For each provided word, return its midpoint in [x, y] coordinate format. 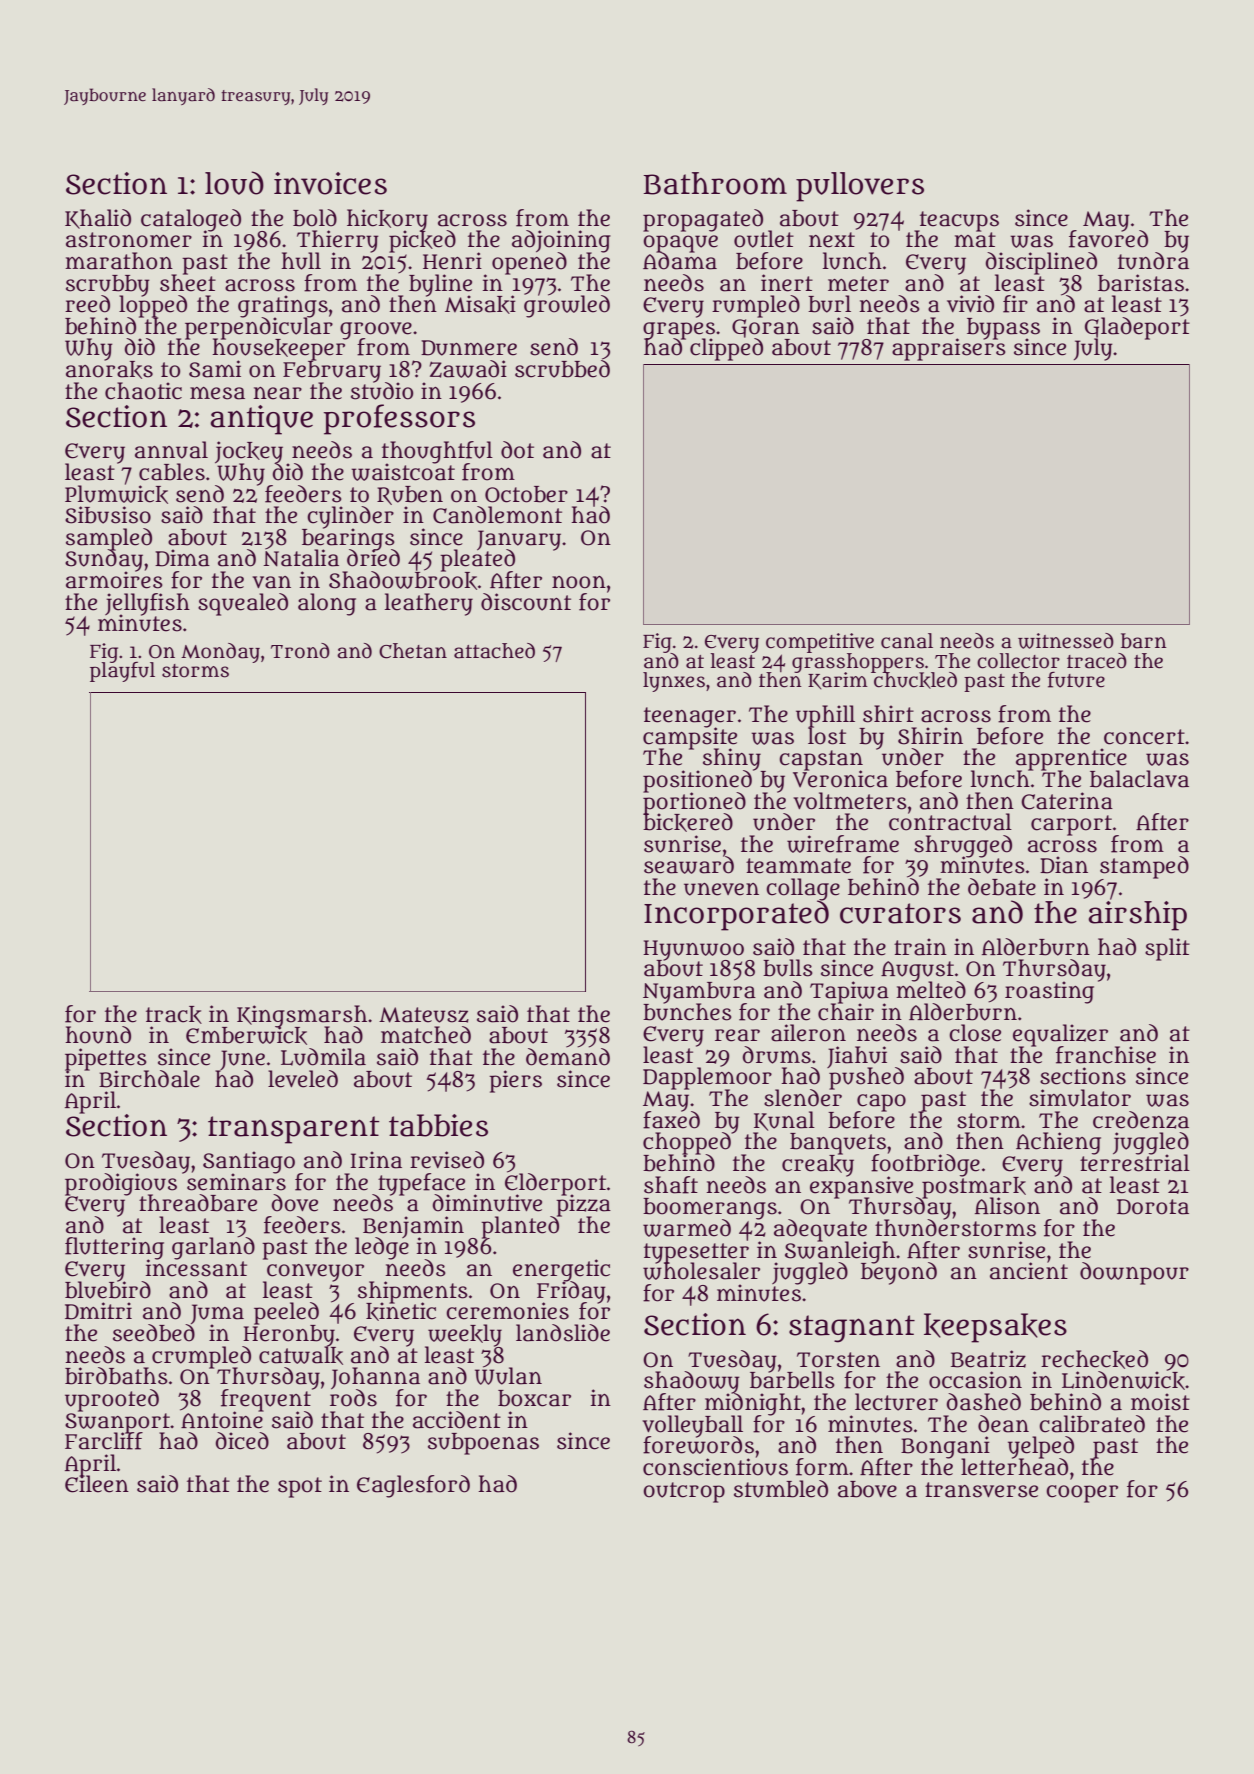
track [174, 1015]
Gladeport [1137, 328]
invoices [330, 183]
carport [1071, 825]
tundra [1153, 261]
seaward [689, 865]
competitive [820, 643]
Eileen [97, 1484]
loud [234, 183]
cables [172, 472]
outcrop [684, 1492]
